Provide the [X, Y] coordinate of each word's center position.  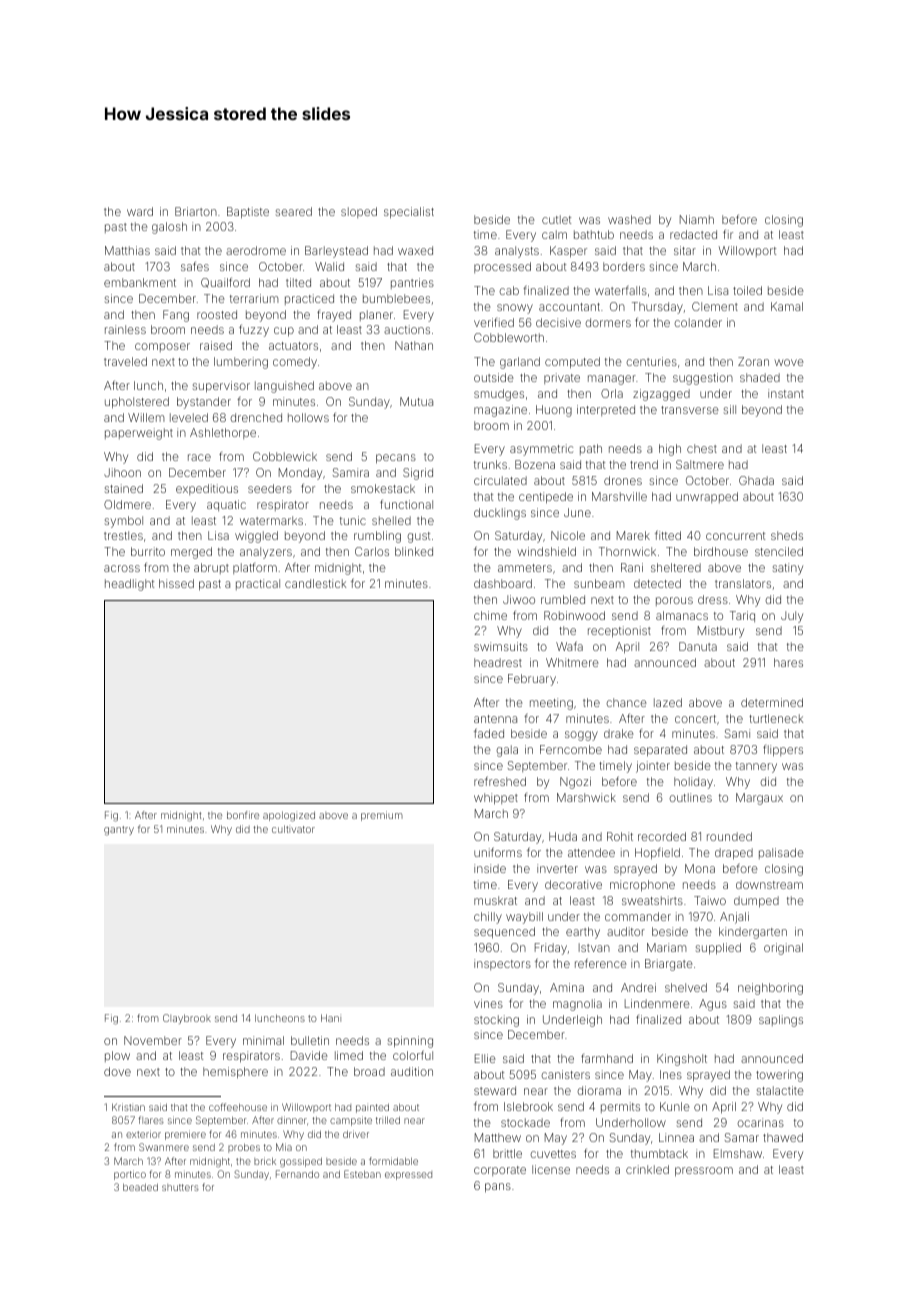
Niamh [697, 219]
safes [195, 266]
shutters [180, 1187]
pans [498, 1188]
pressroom [704, 1172]
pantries [412, 283]
